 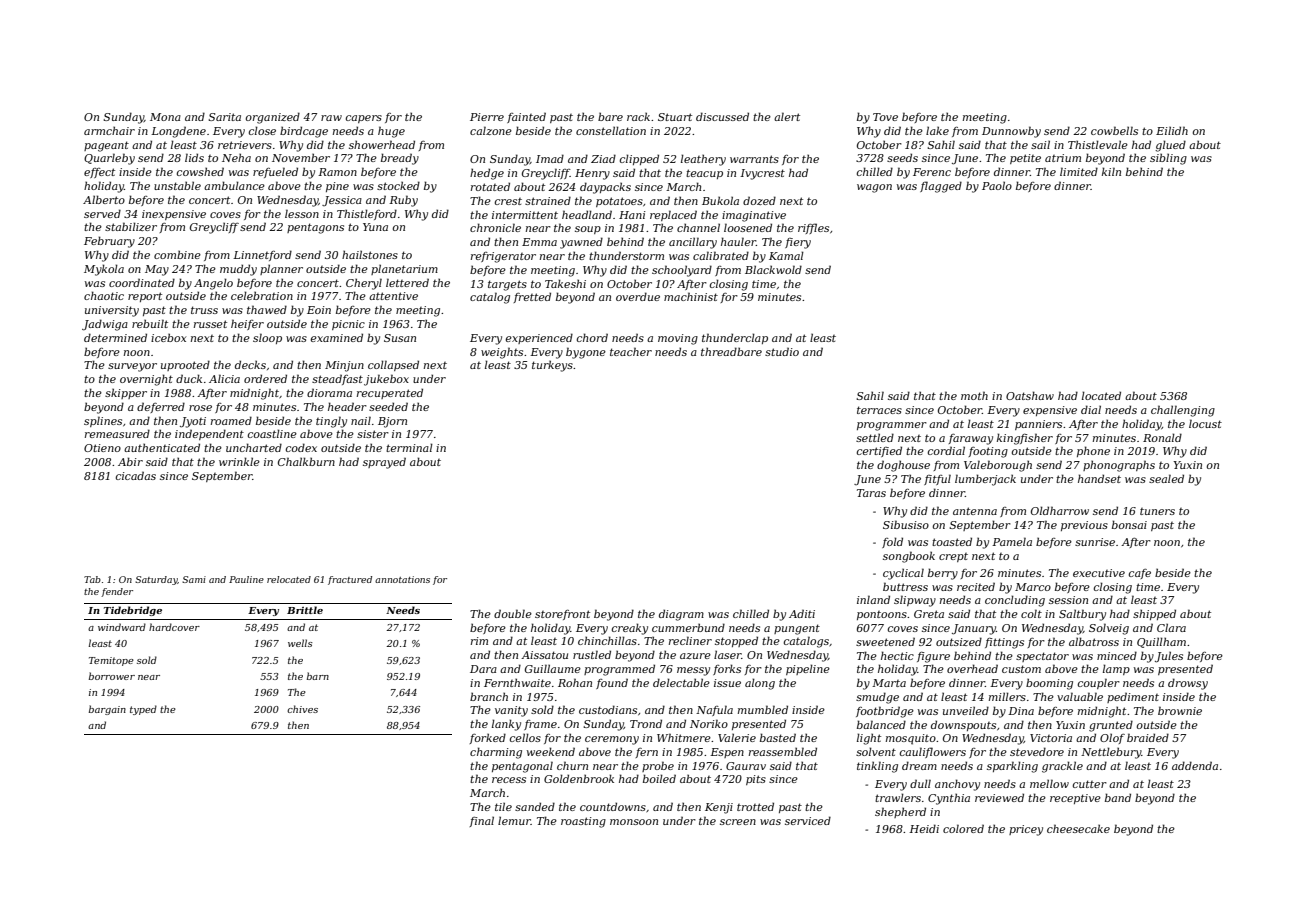 I want to click on pentagonal, so click(x=522, y=767).
